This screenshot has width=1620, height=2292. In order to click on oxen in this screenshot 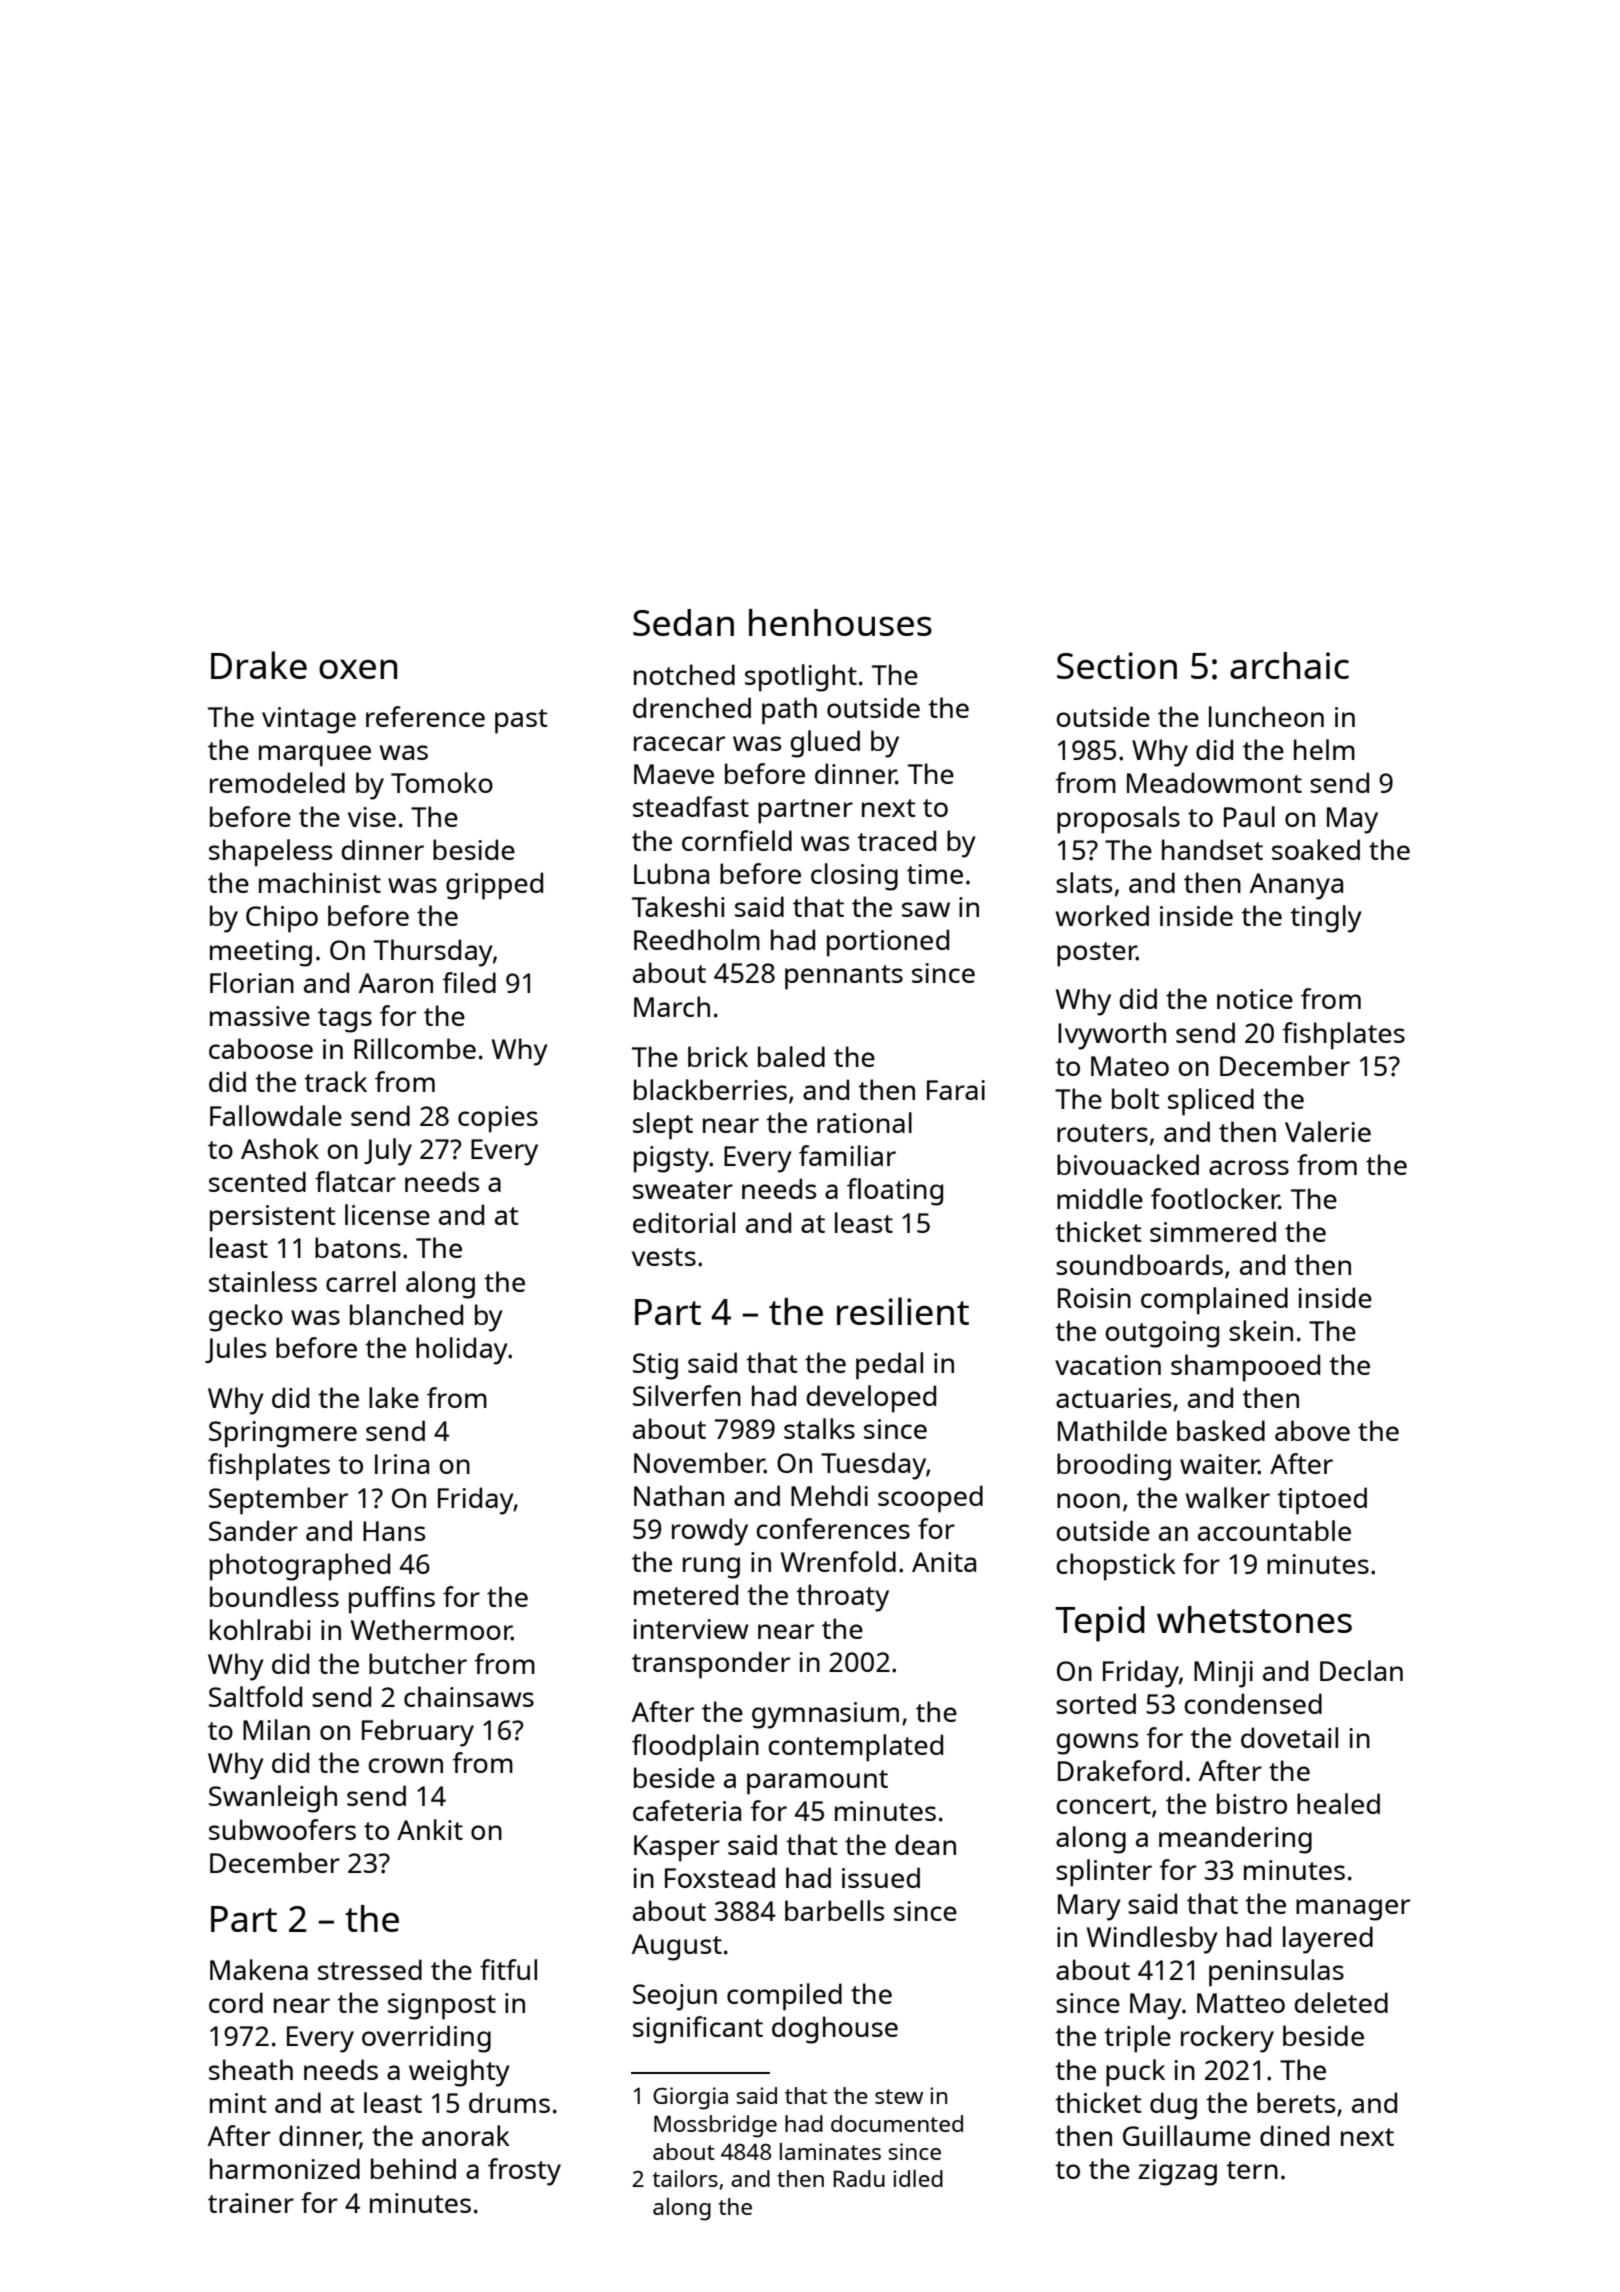, I will do `click(358, 669)`.
